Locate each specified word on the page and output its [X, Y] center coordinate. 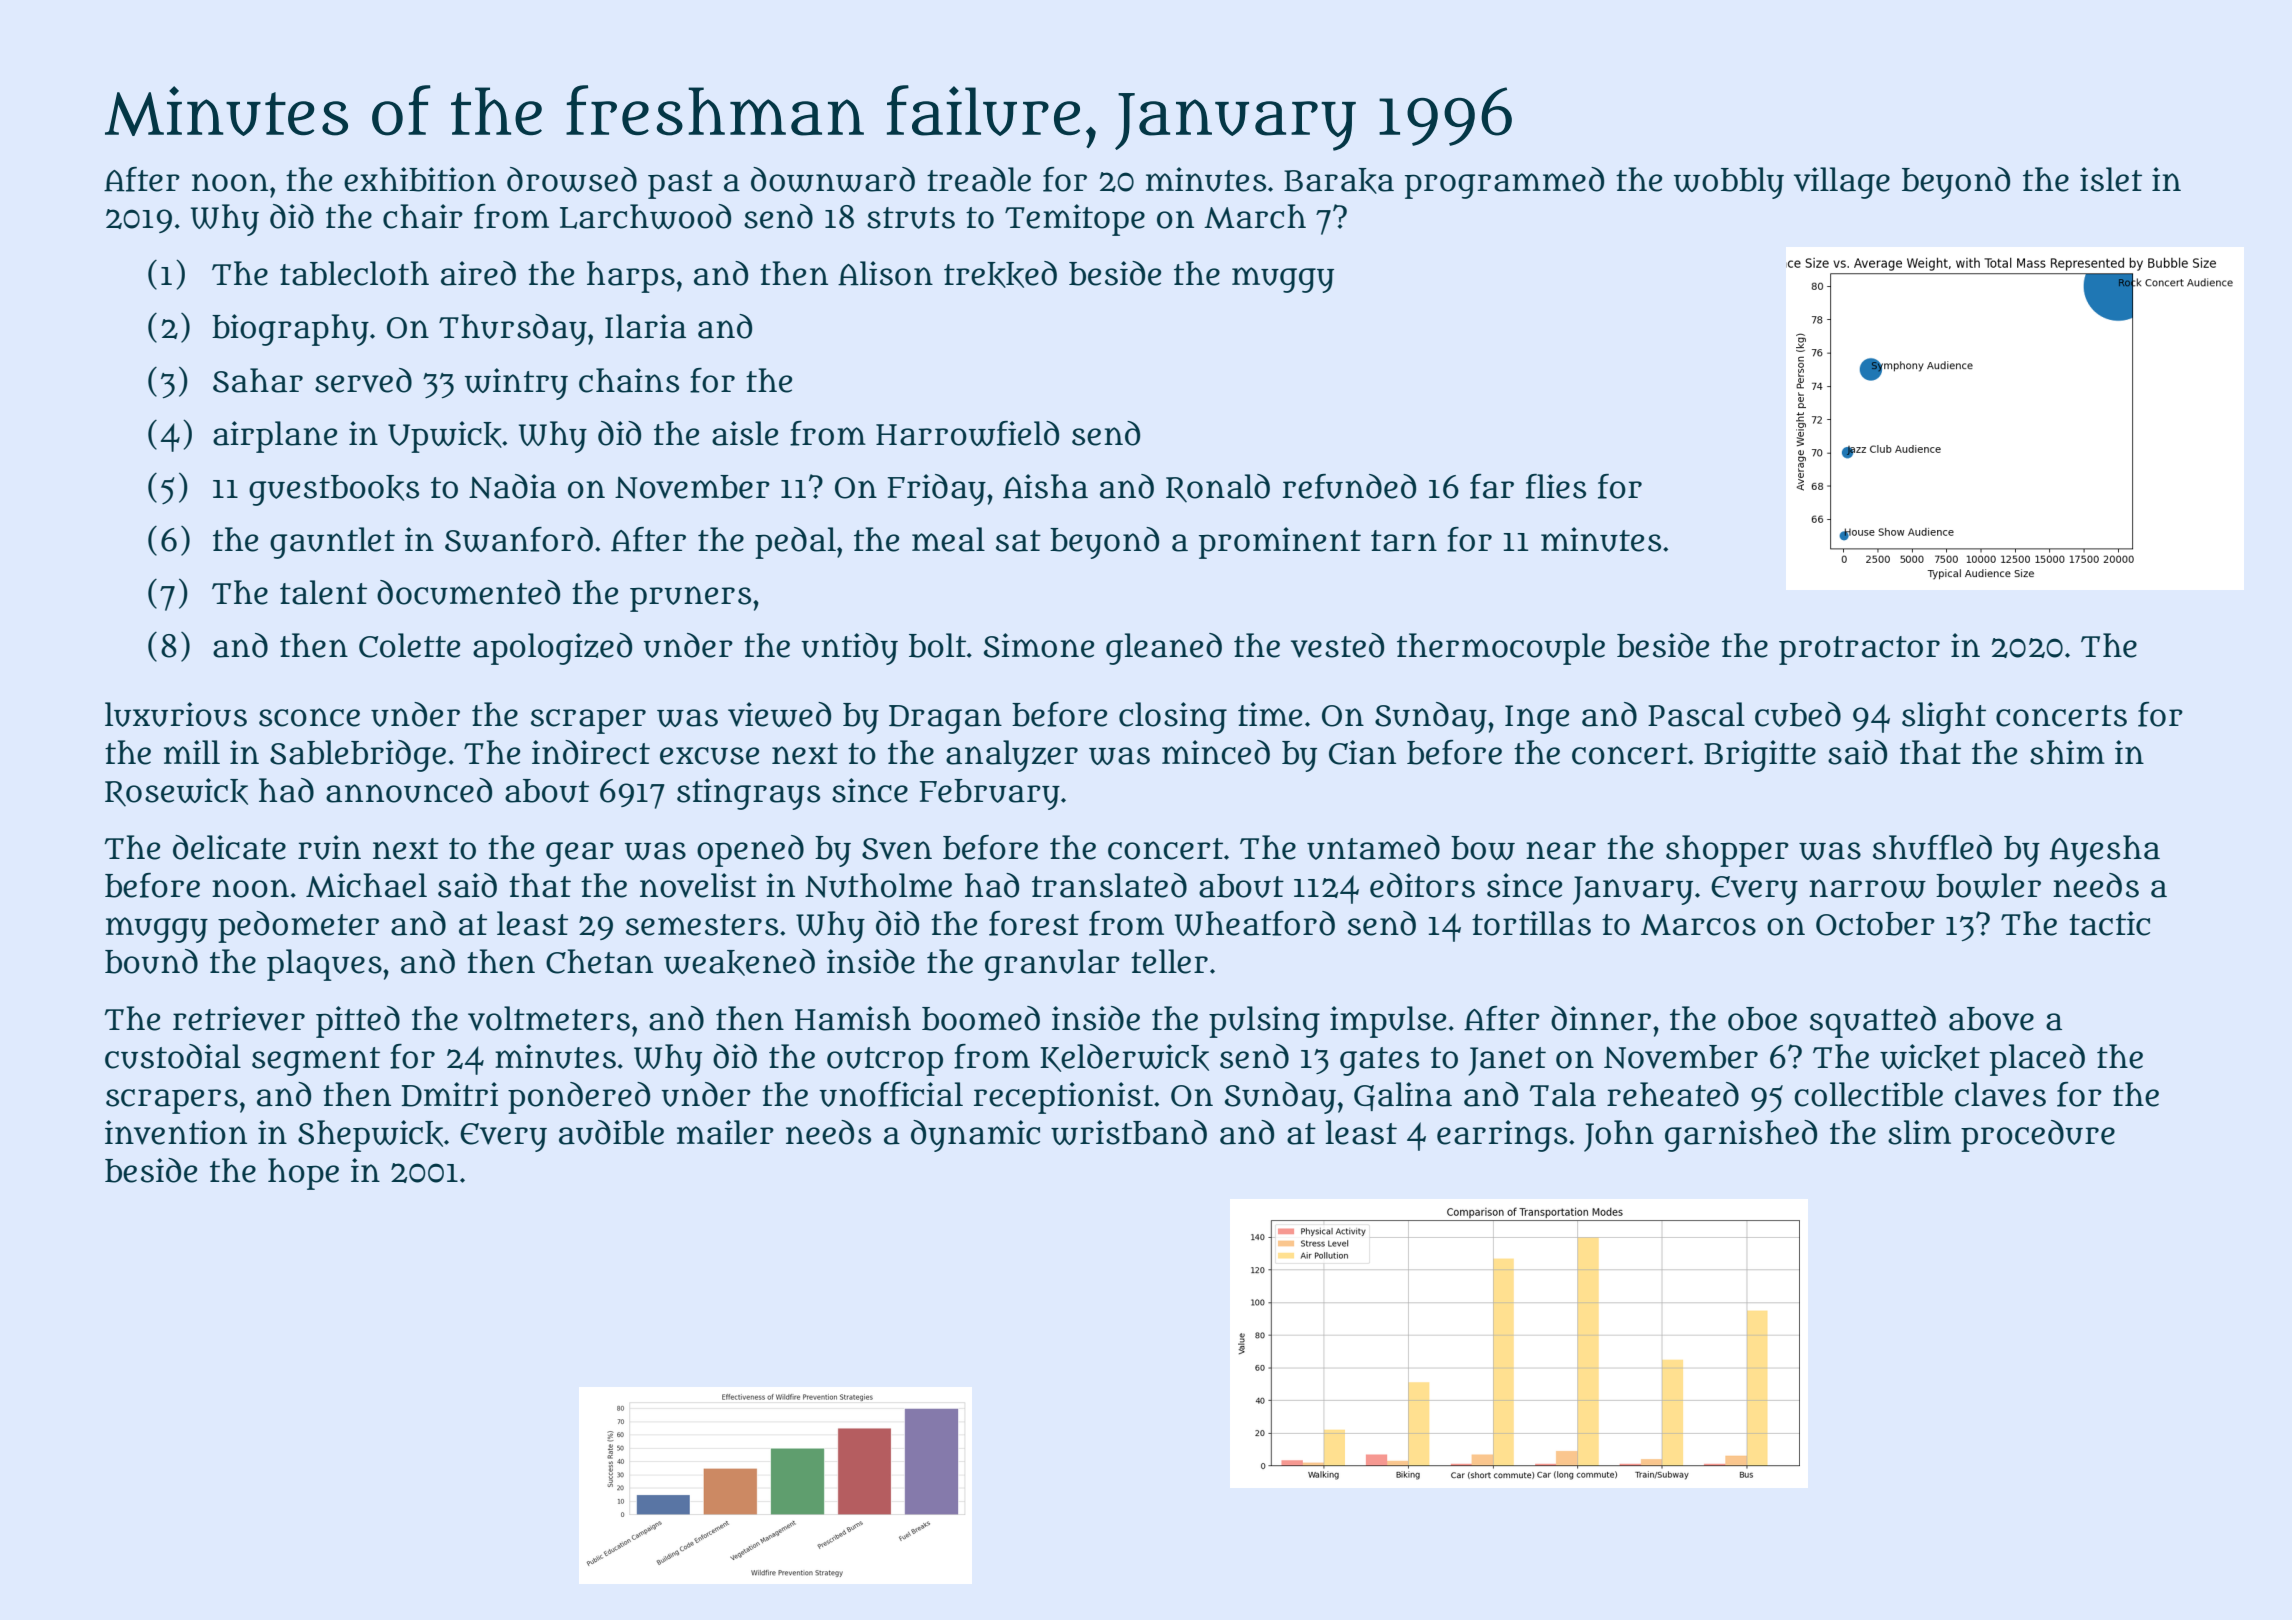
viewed [779, 714]
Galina [1403, 1096]
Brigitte [1760, 756]
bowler [1988, 885]
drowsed [572, 179]
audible [611, 1132]
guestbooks [334, 490]
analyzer [1012, 756]
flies [1556, 486]
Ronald [1218, 488]
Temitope [1075, 220]
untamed [1373, 847]
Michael [366, 885]
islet [2111, 179]
